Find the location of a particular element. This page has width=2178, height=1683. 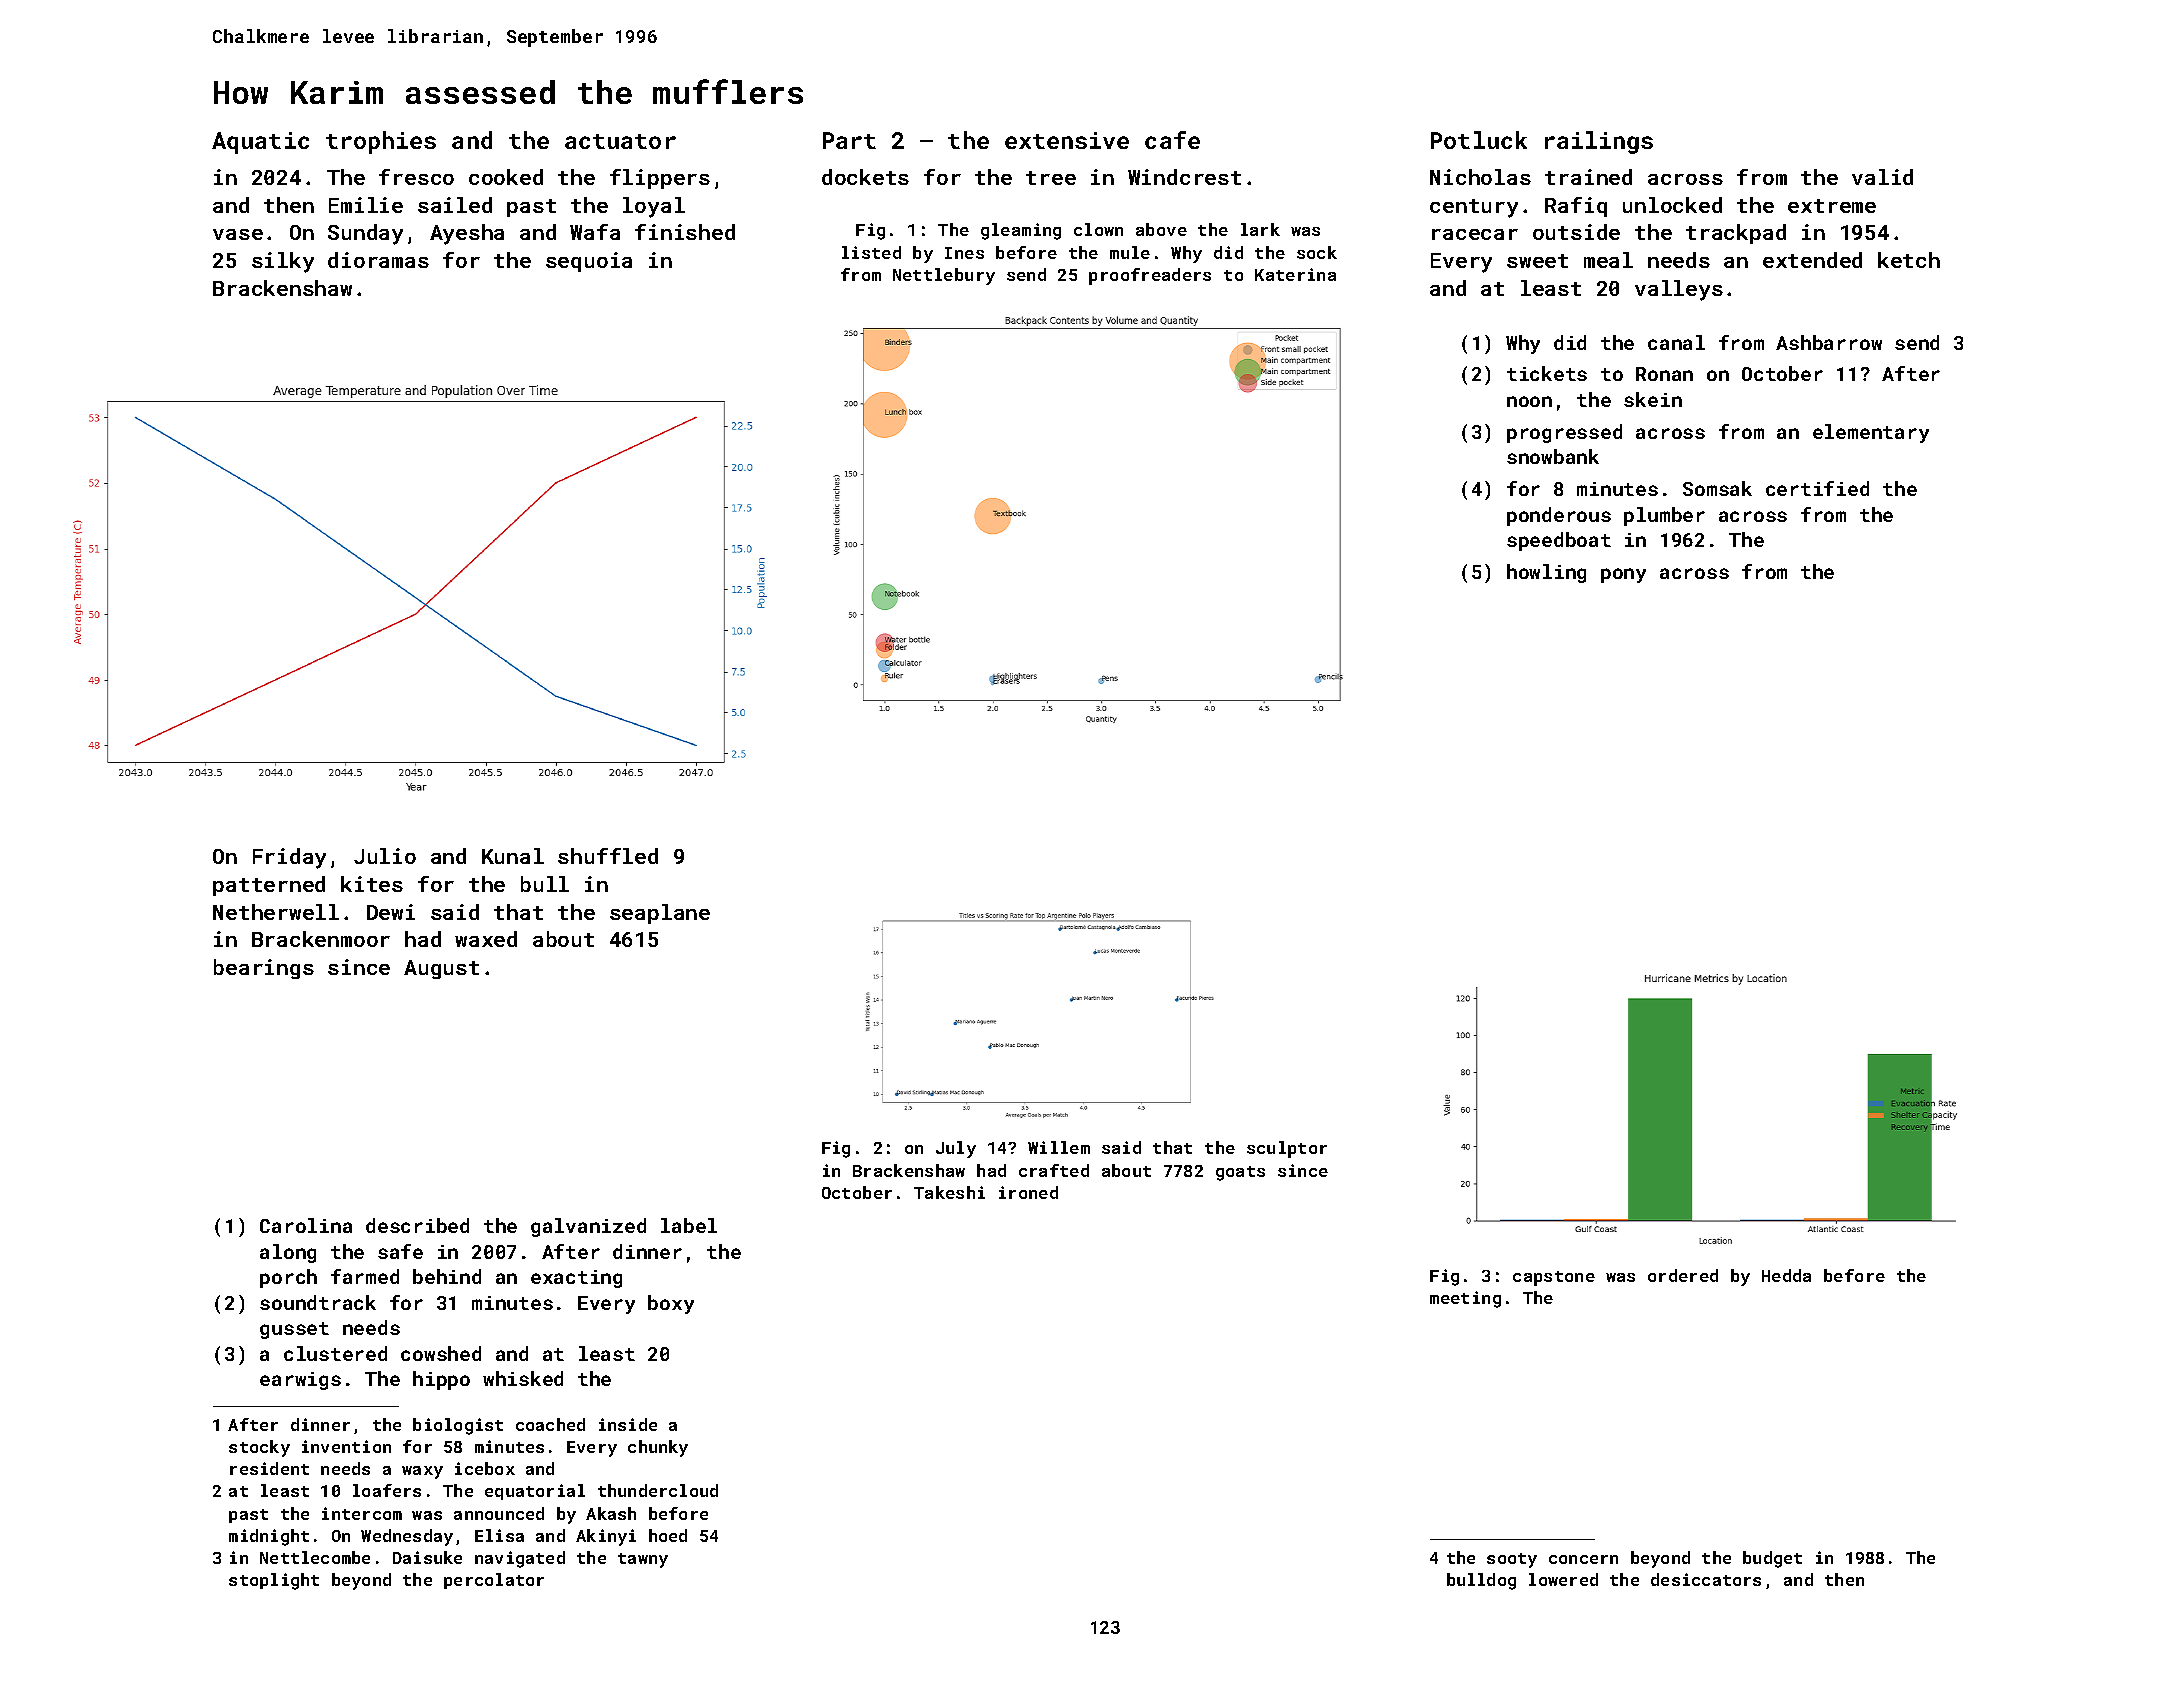

Kunal is located at coordinates (513, 856).
